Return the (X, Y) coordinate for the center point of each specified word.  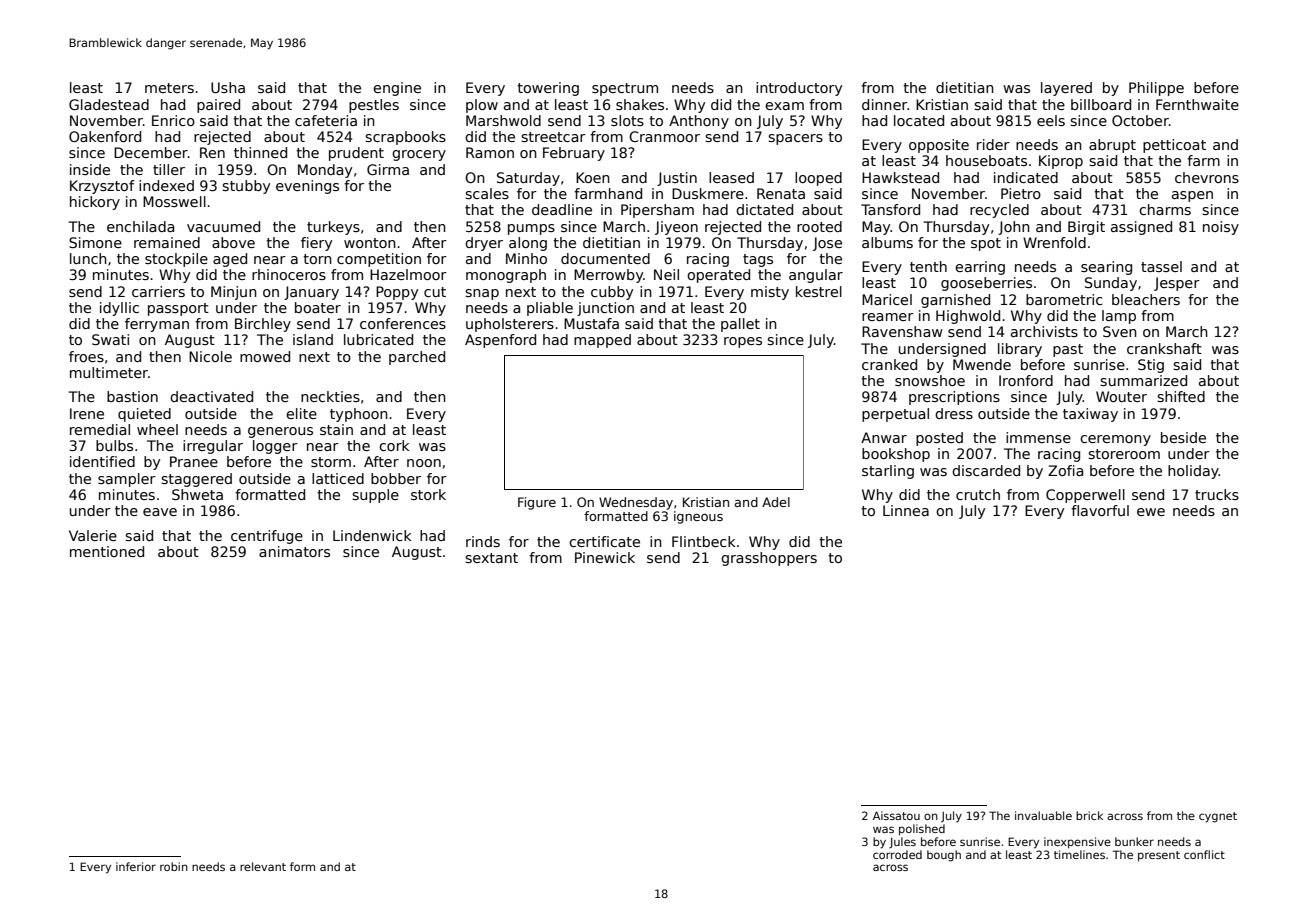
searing (1106, 268)
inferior (136, 866)
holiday (1193, 472)
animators (294, 551)
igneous (698, 517)
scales (487, 193)
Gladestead (109, 104)
